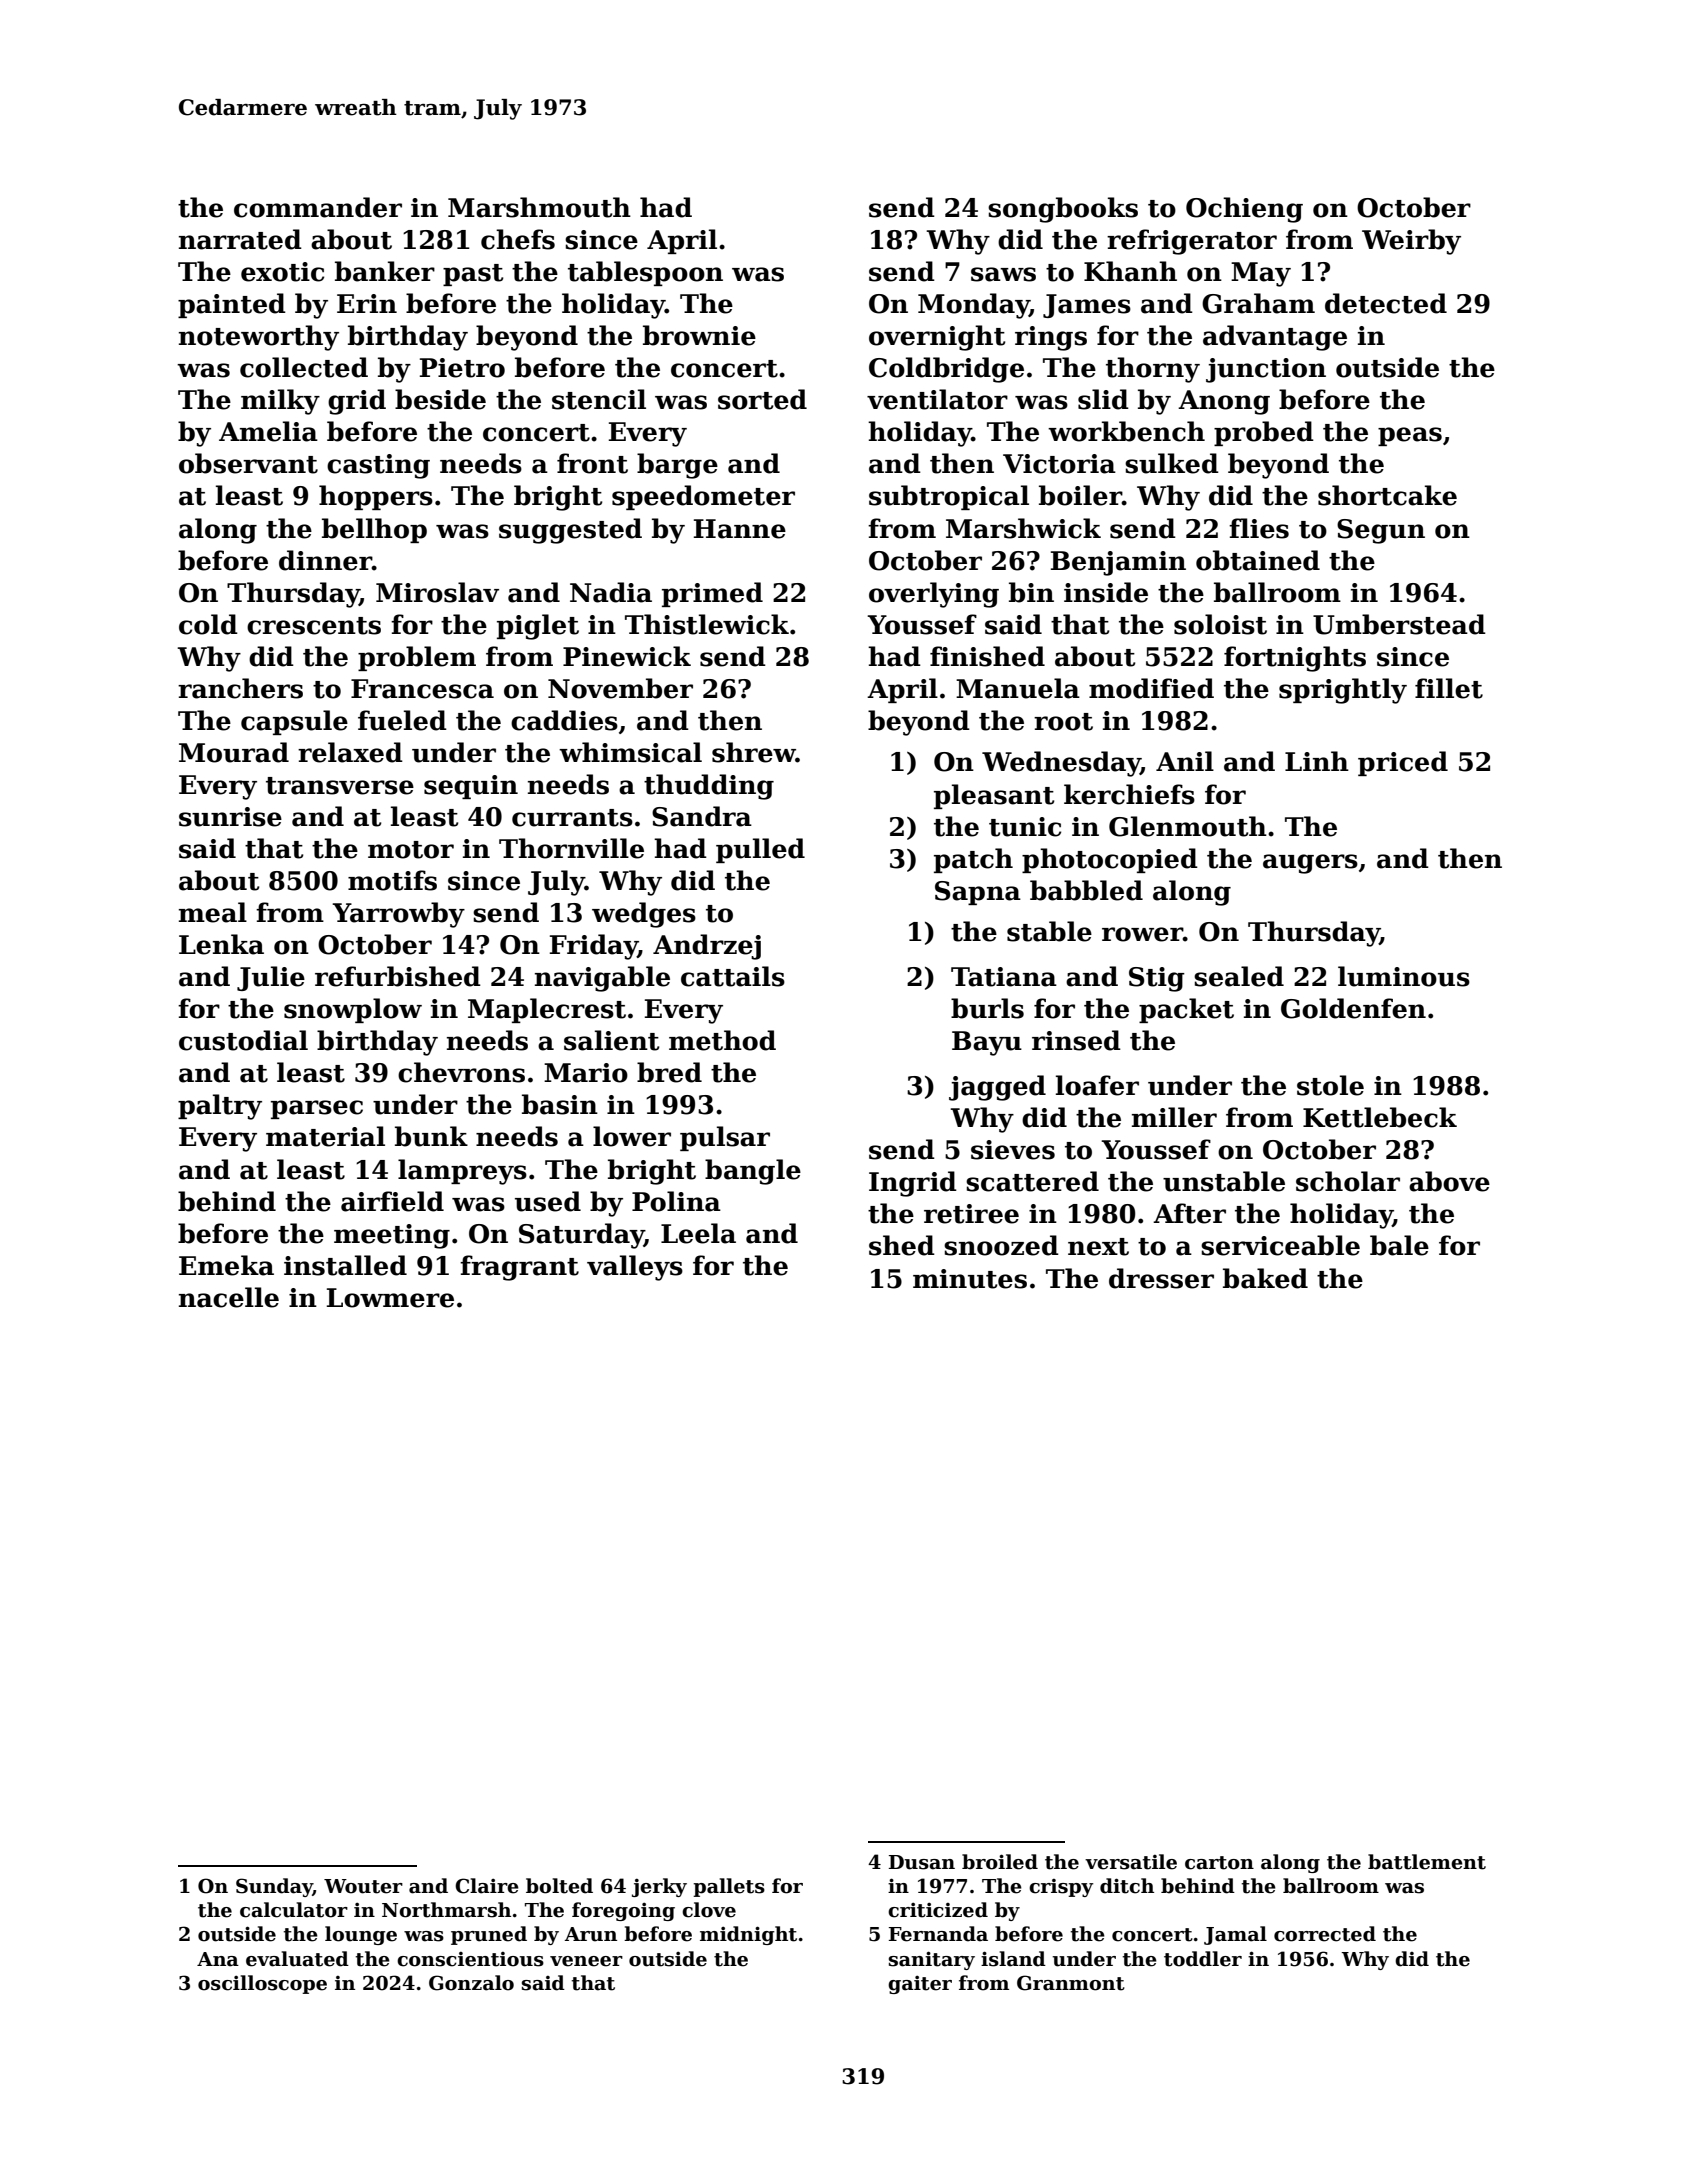 The height and width of the screenshot is (2178, 1683). I want to click on Hanne, so click(740, 529).
